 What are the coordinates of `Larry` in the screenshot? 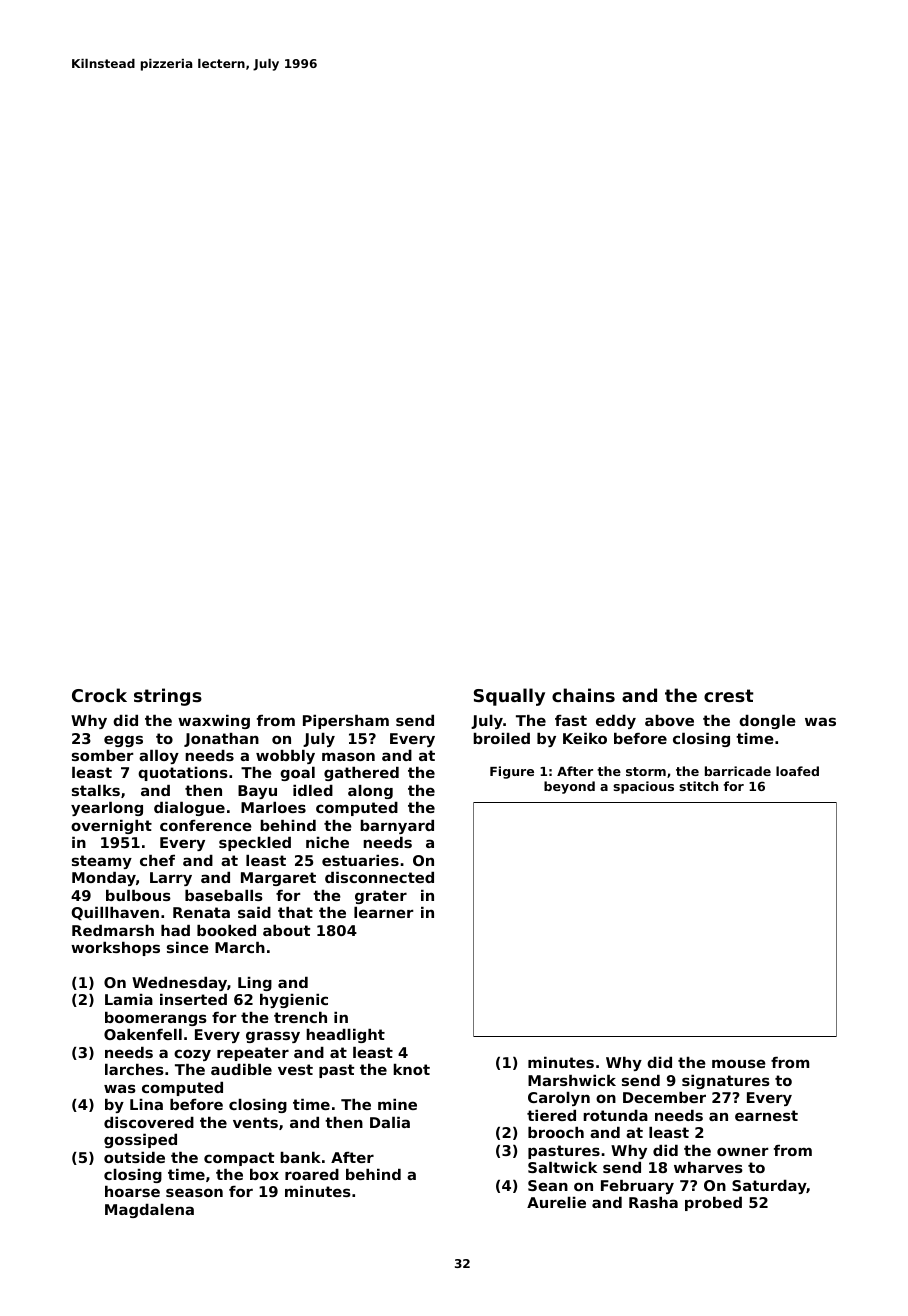 It's located at (171, 879).
